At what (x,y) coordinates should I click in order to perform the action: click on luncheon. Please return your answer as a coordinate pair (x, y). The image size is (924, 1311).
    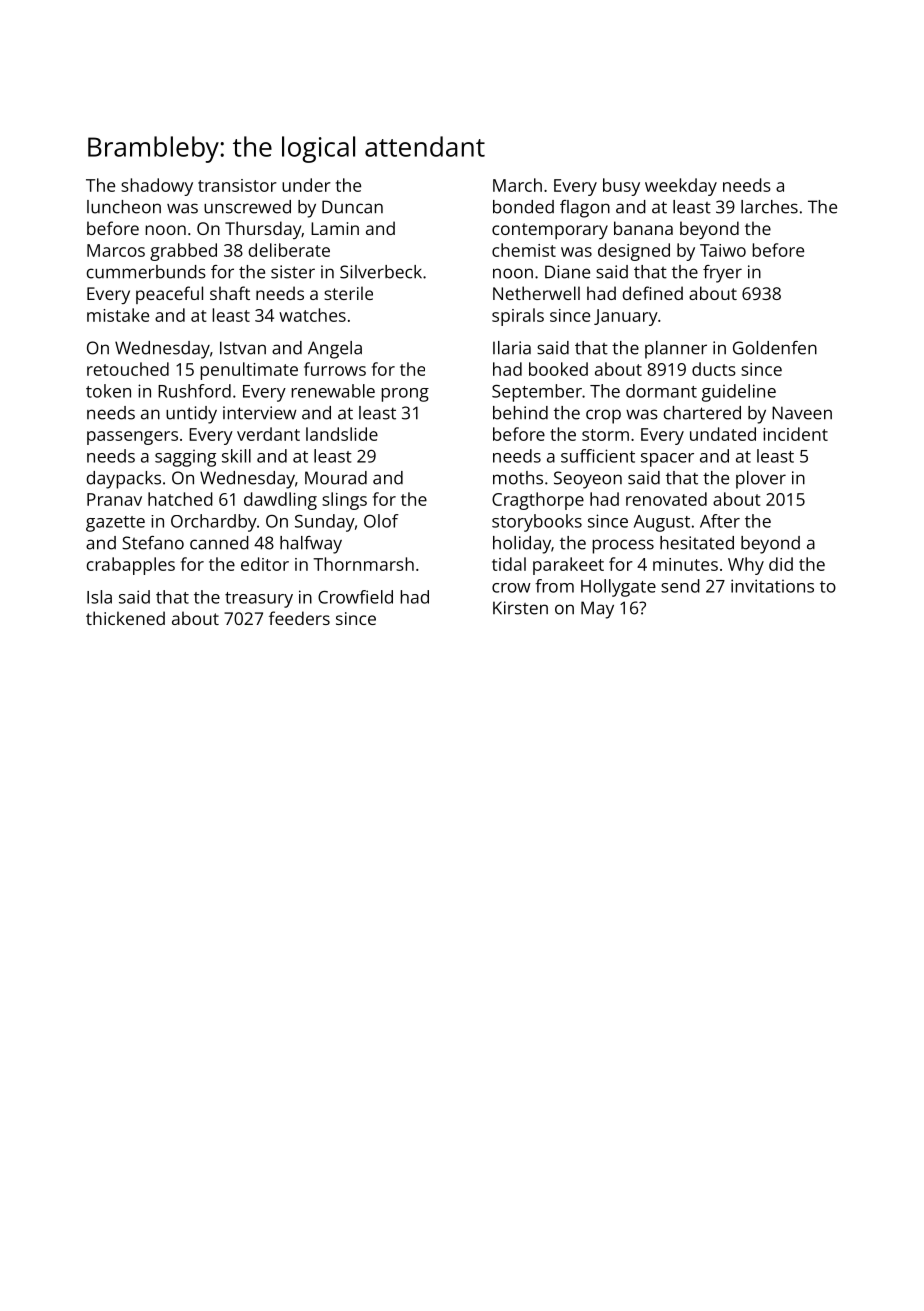
    Looking at the image, I should click on (124, 207).
